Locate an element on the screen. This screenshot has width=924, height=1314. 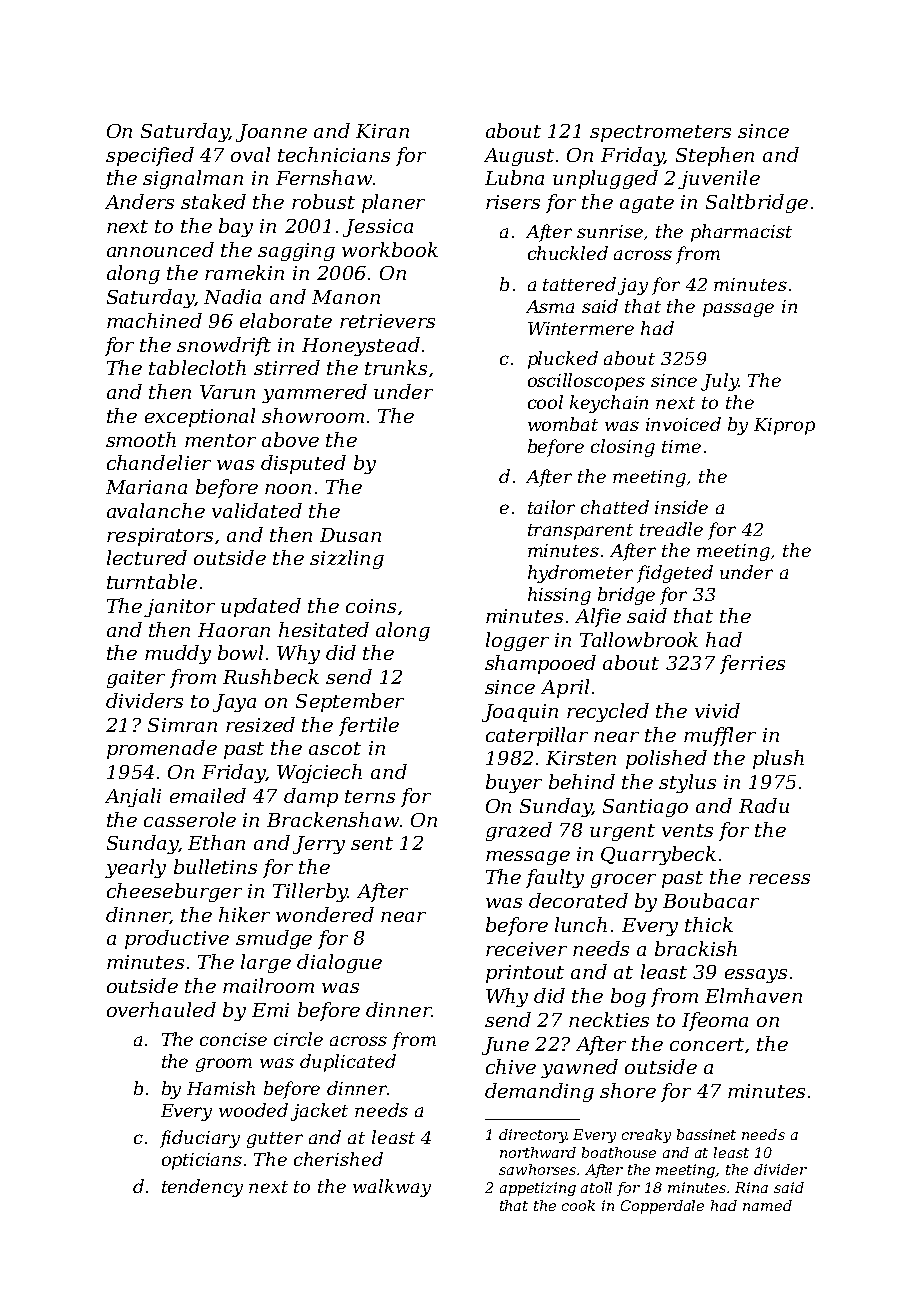
September is located at coordinates (350, 702).
